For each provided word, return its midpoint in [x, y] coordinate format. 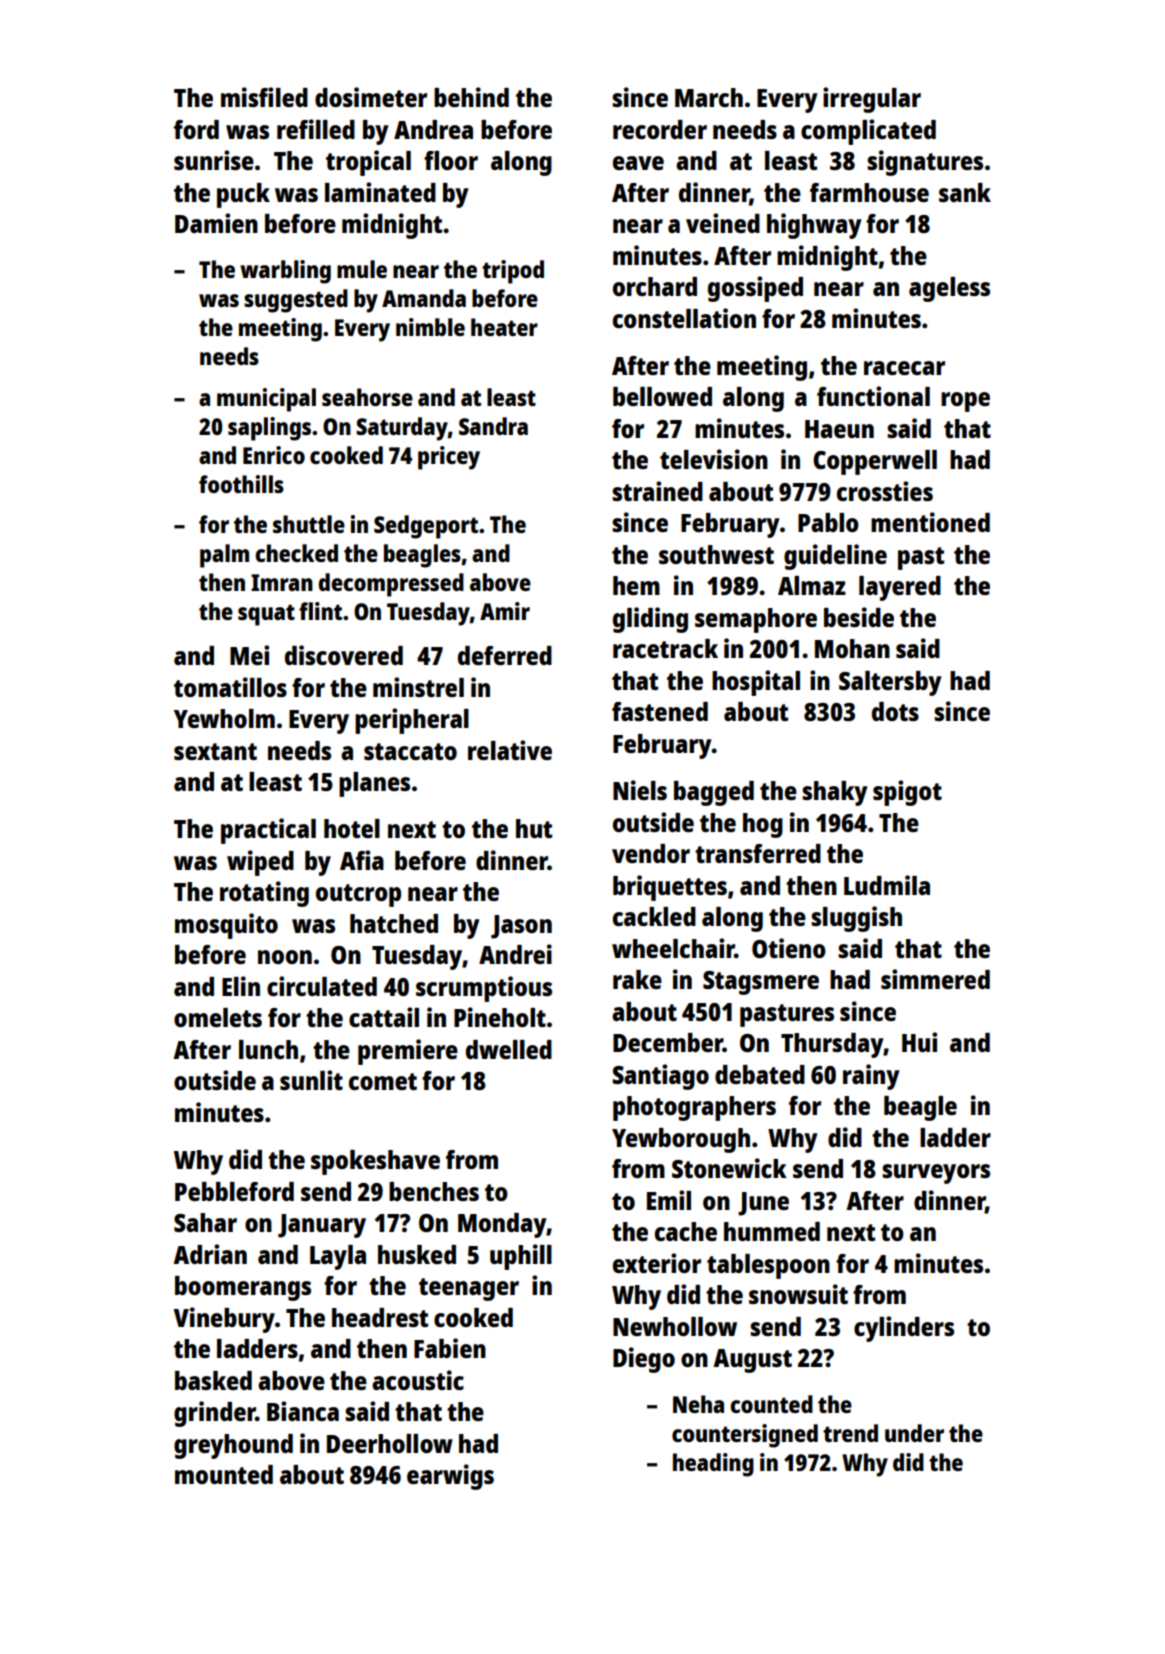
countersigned [745, 1436]
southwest [716, 554]
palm [224, 556]
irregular [872, 100]
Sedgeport [426, 527]
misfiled [264, 97]
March [709, 97]
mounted [224, 1474]
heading [713, 1465]
